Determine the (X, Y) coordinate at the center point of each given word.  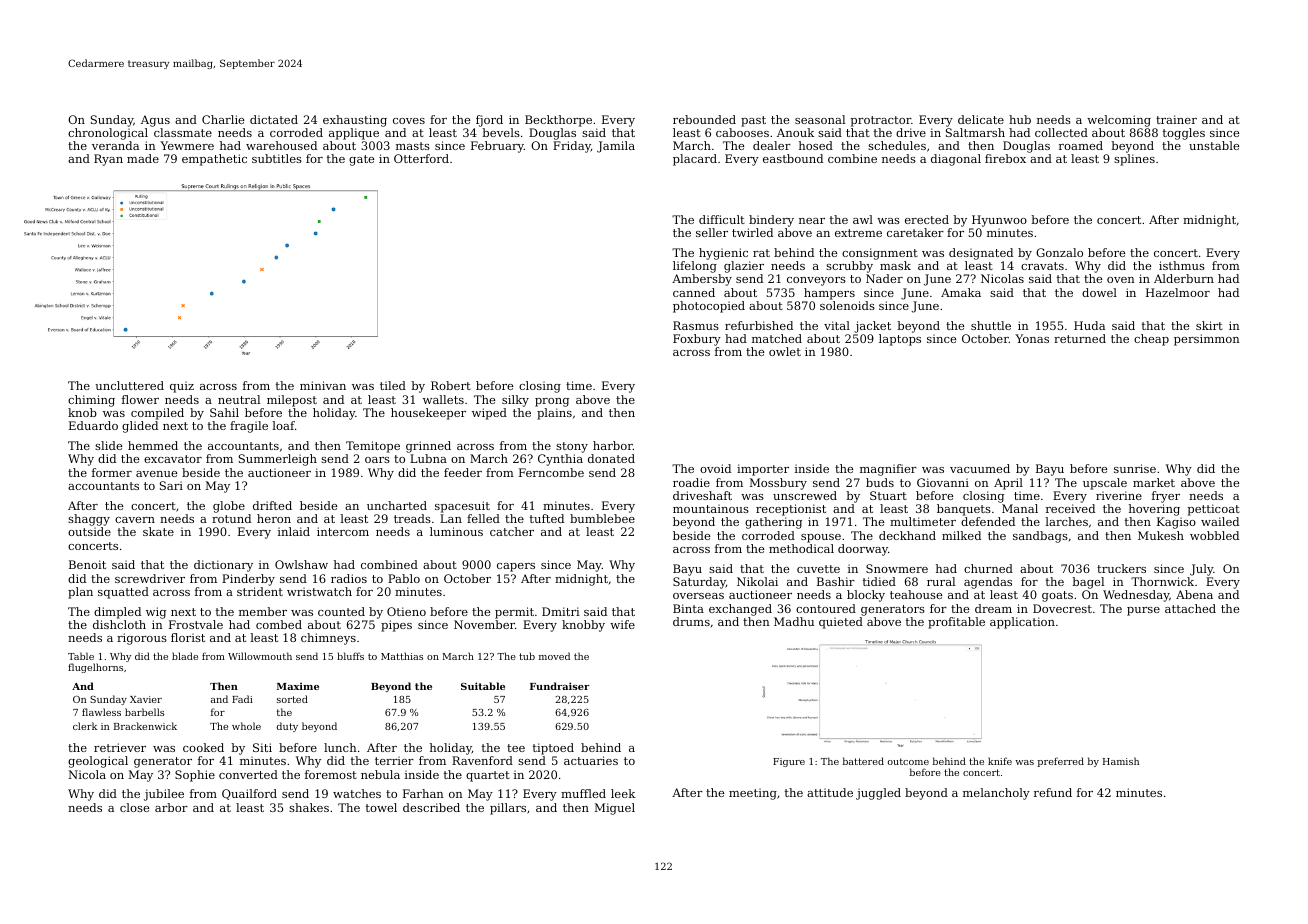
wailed (1220, 521)
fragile (249, 427)
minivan (323, 385)
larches (1066, 521)
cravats (1042, 266)
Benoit (87, 564)
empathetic (214, 160)
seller (712, 232)
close (134, 807)
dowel (1099, 292)
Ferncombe (551, 472)
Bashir (836, 581)
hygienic (723, 254)
